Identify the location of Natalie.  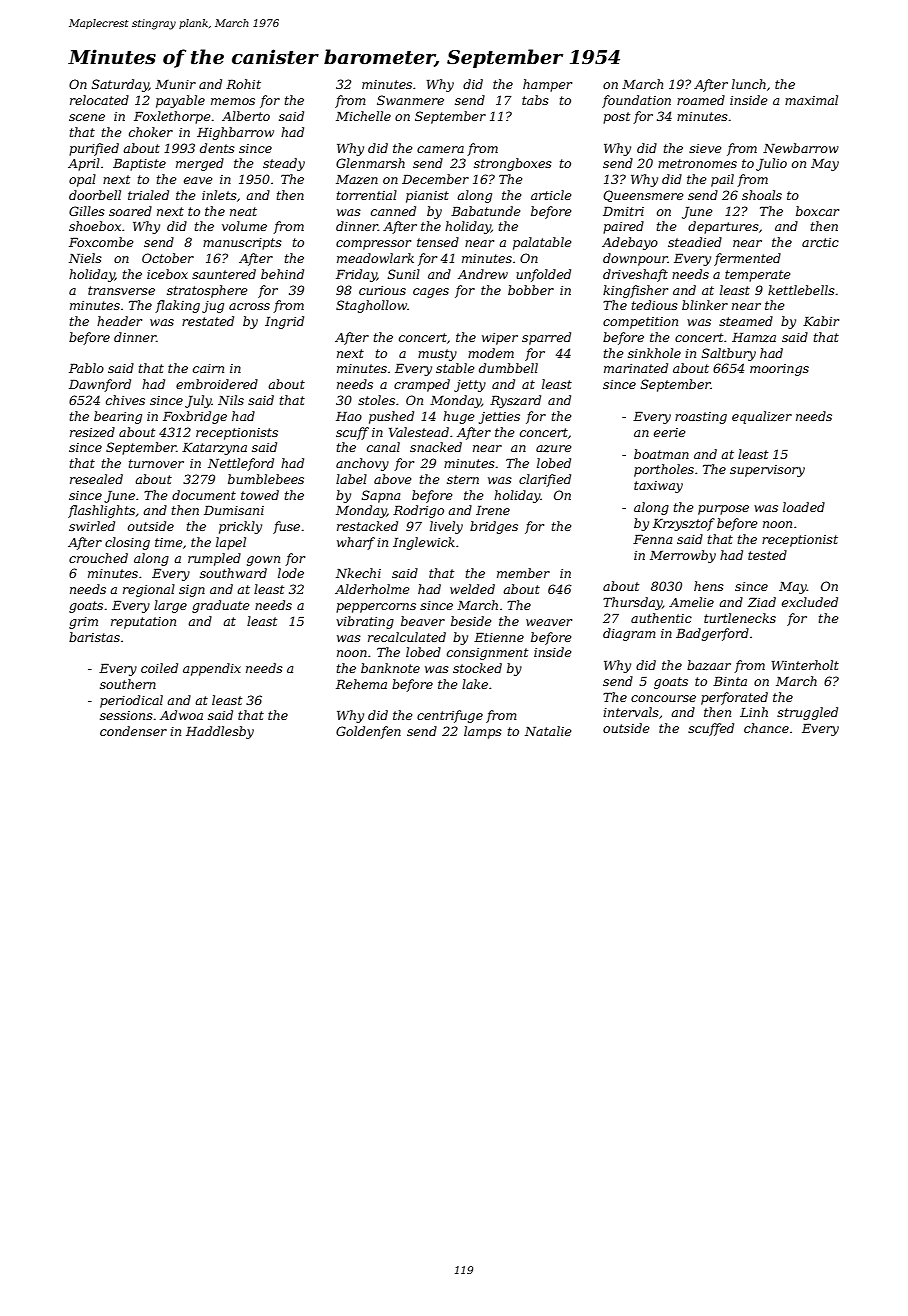
(548, 731).
